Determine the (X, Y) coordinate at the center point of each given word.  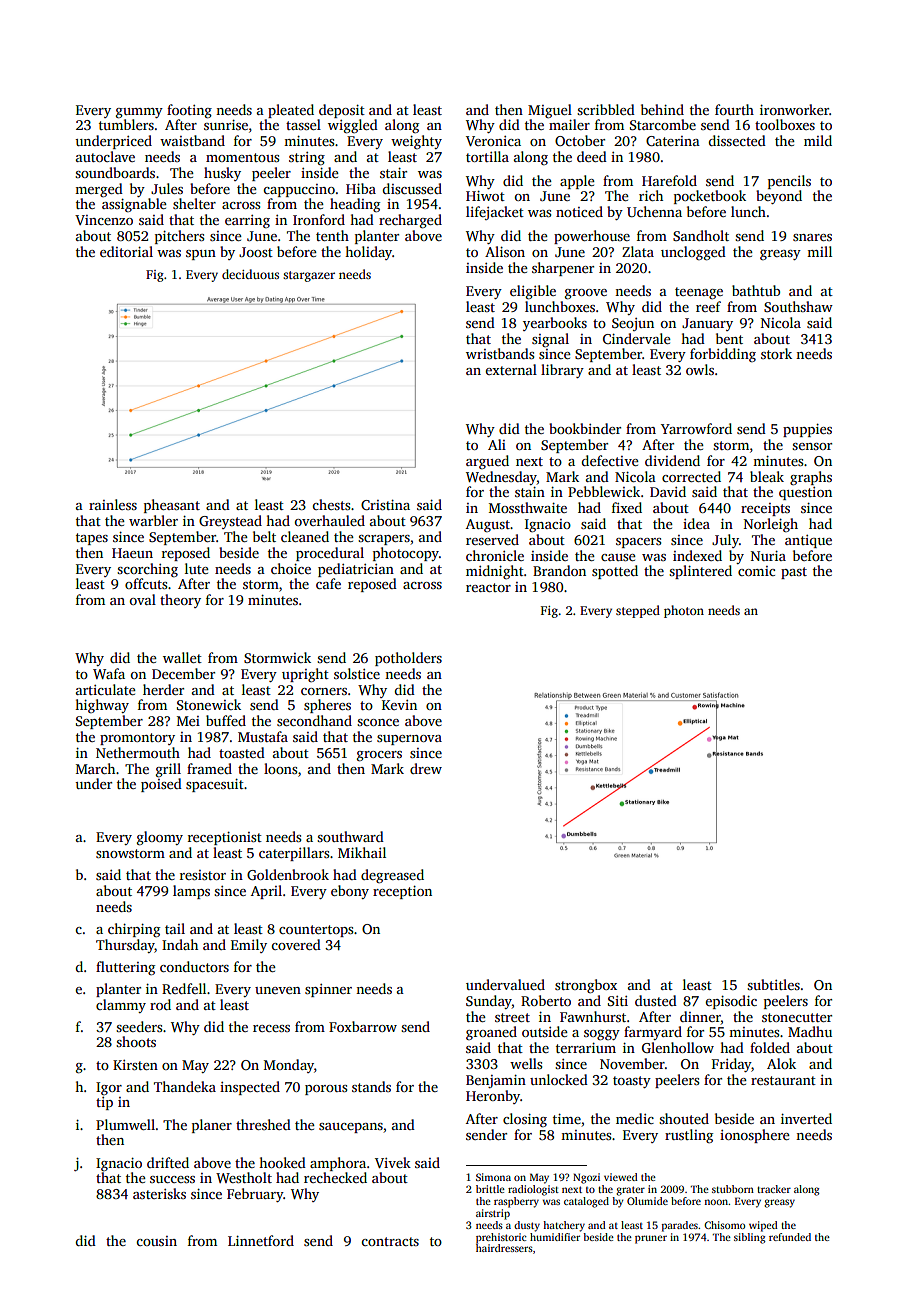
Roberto (546, 1000)
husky (222, 174)
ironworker (794, 109)
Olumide (647, 1201)
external (511, 369)
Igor (109, 1088)
